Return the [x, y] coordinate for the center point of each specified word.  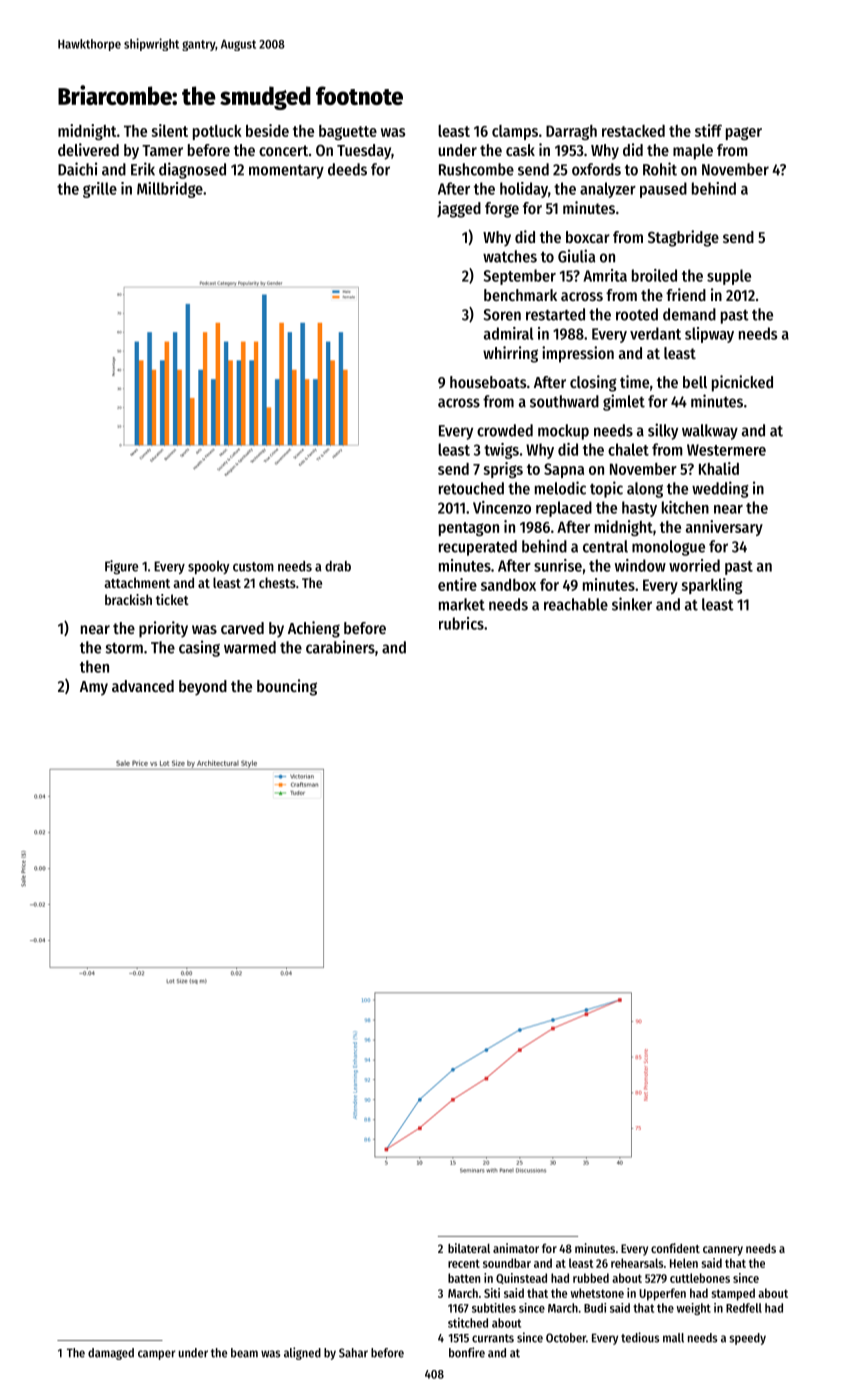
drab [338, 566]
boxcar [588, 237]
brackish [128, 599]
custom [253, 567]
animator [516, 1248]
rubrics [461, 623]
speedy [747, 1339]
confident [675, 1248]
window [640, 565]
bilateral [469, 1248]
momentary [286, 172]
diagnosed [192, 170]
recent [464, 1263]
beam [244, 1353]
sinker [632, 604]
